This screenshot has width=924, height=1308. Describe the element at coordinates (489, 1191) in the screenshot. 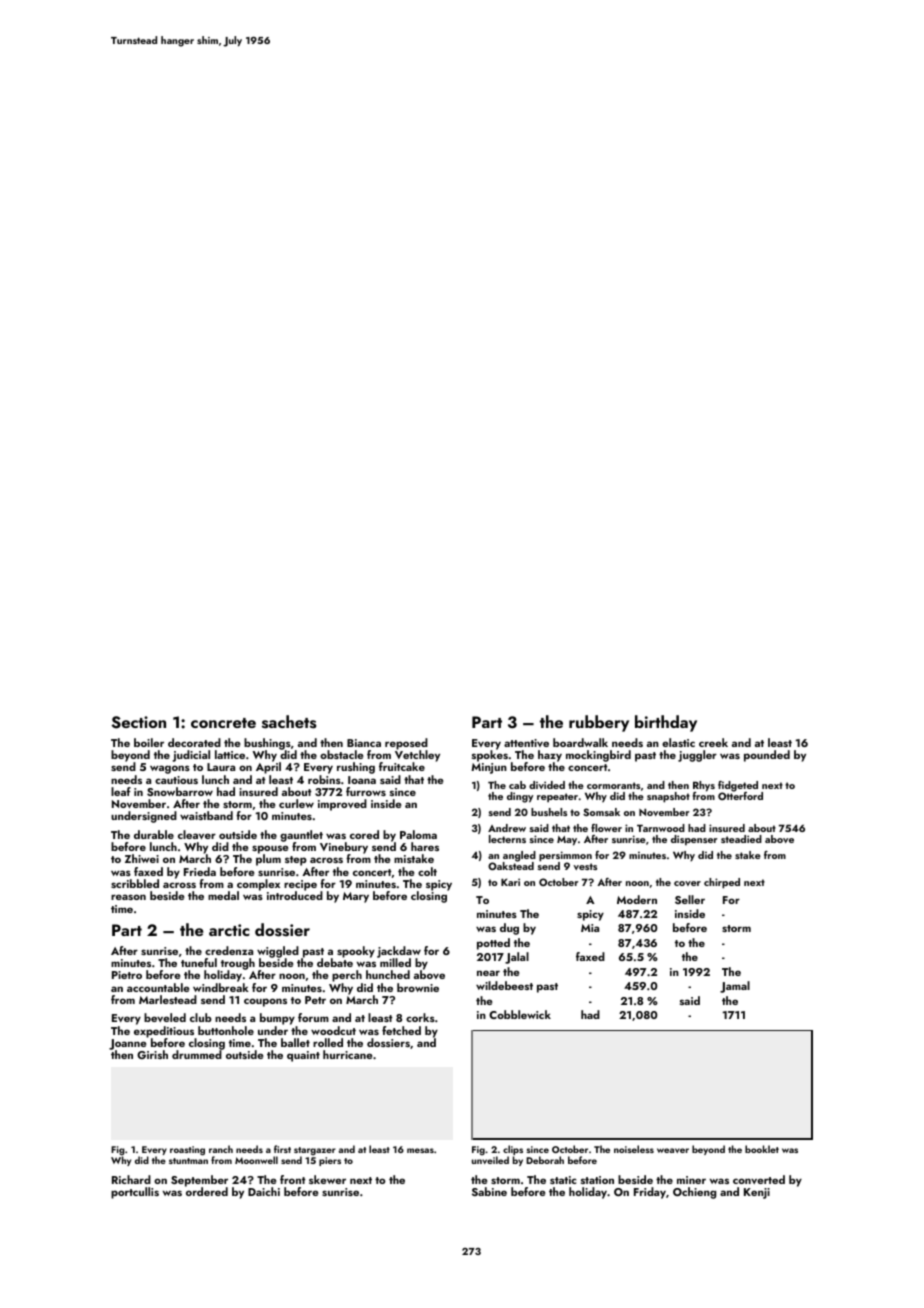

I see `Sabine` at that location.
